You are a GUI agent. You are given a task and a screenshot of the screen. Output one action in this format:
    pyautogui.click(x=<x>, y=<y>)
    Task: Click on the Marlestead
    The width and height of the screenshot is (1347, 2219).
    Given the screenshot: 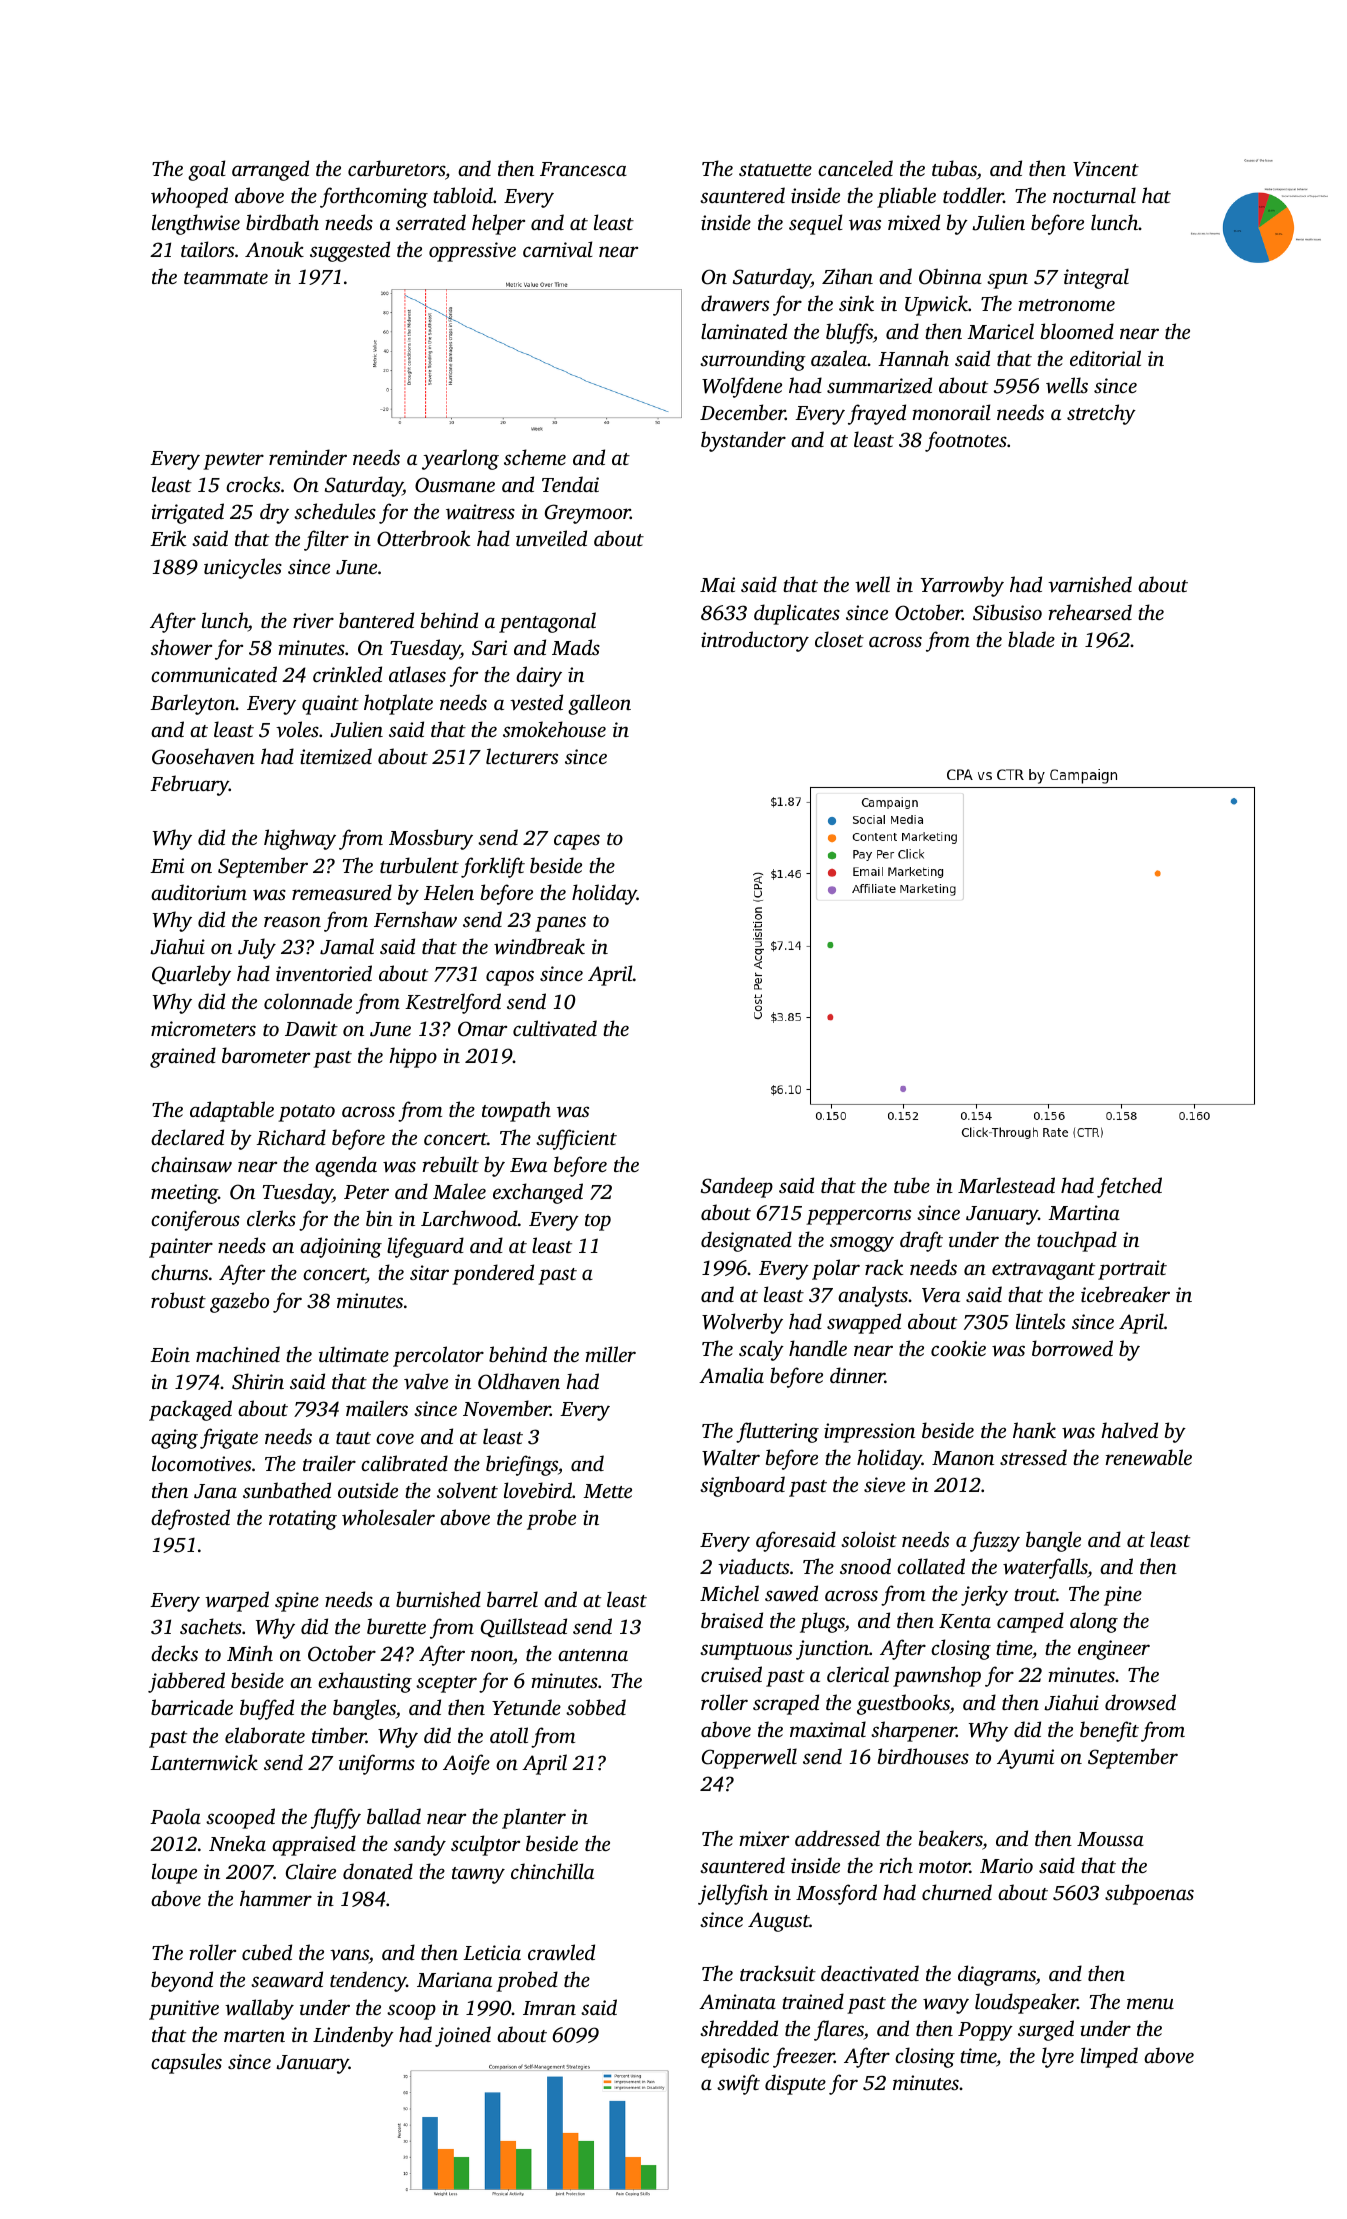 What is the action you would take?
    pyautogui.click(x=1006, y=1185)
